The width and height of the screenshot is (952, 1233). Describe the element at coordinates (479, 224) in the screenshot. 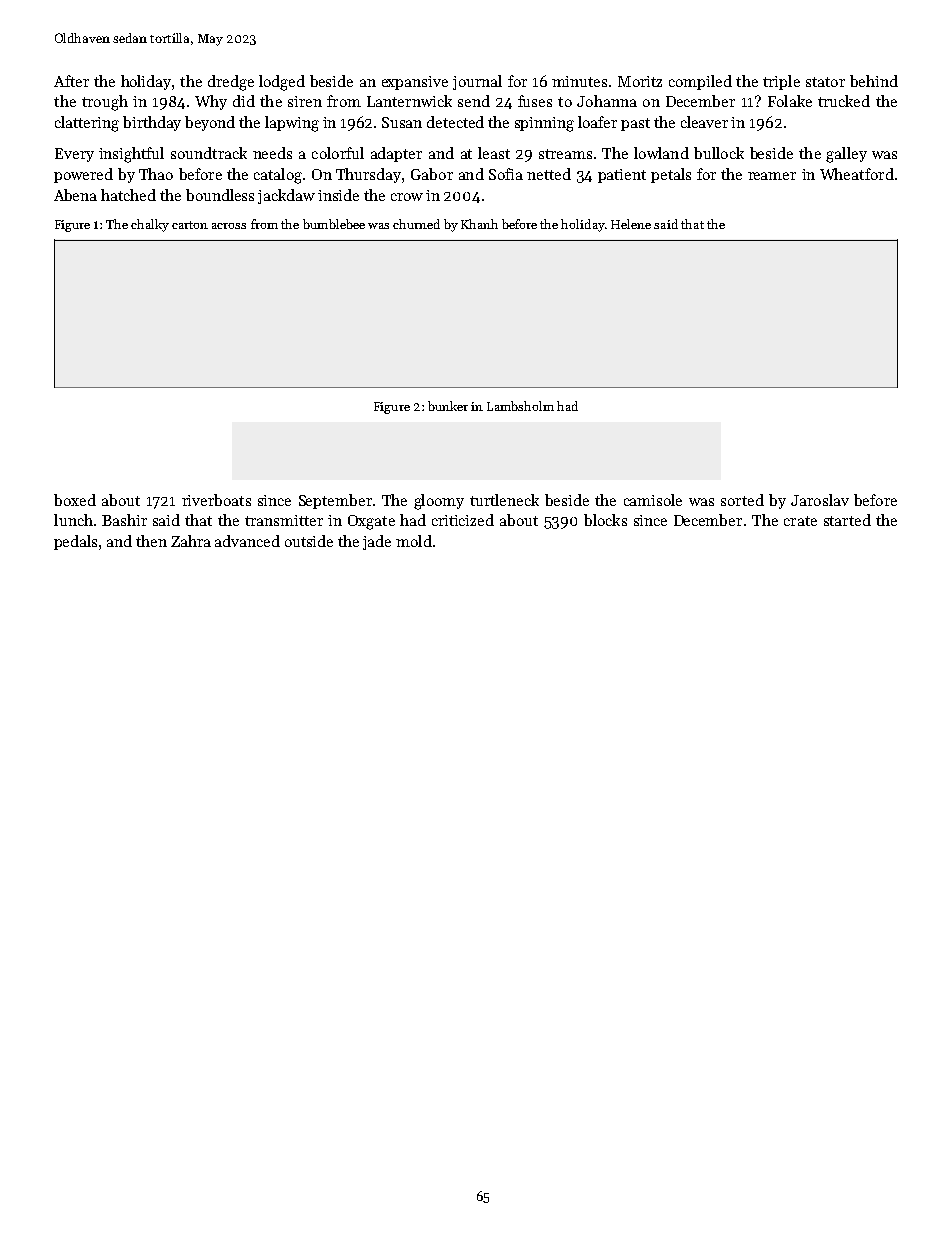

I see `Khanh` at that location.
